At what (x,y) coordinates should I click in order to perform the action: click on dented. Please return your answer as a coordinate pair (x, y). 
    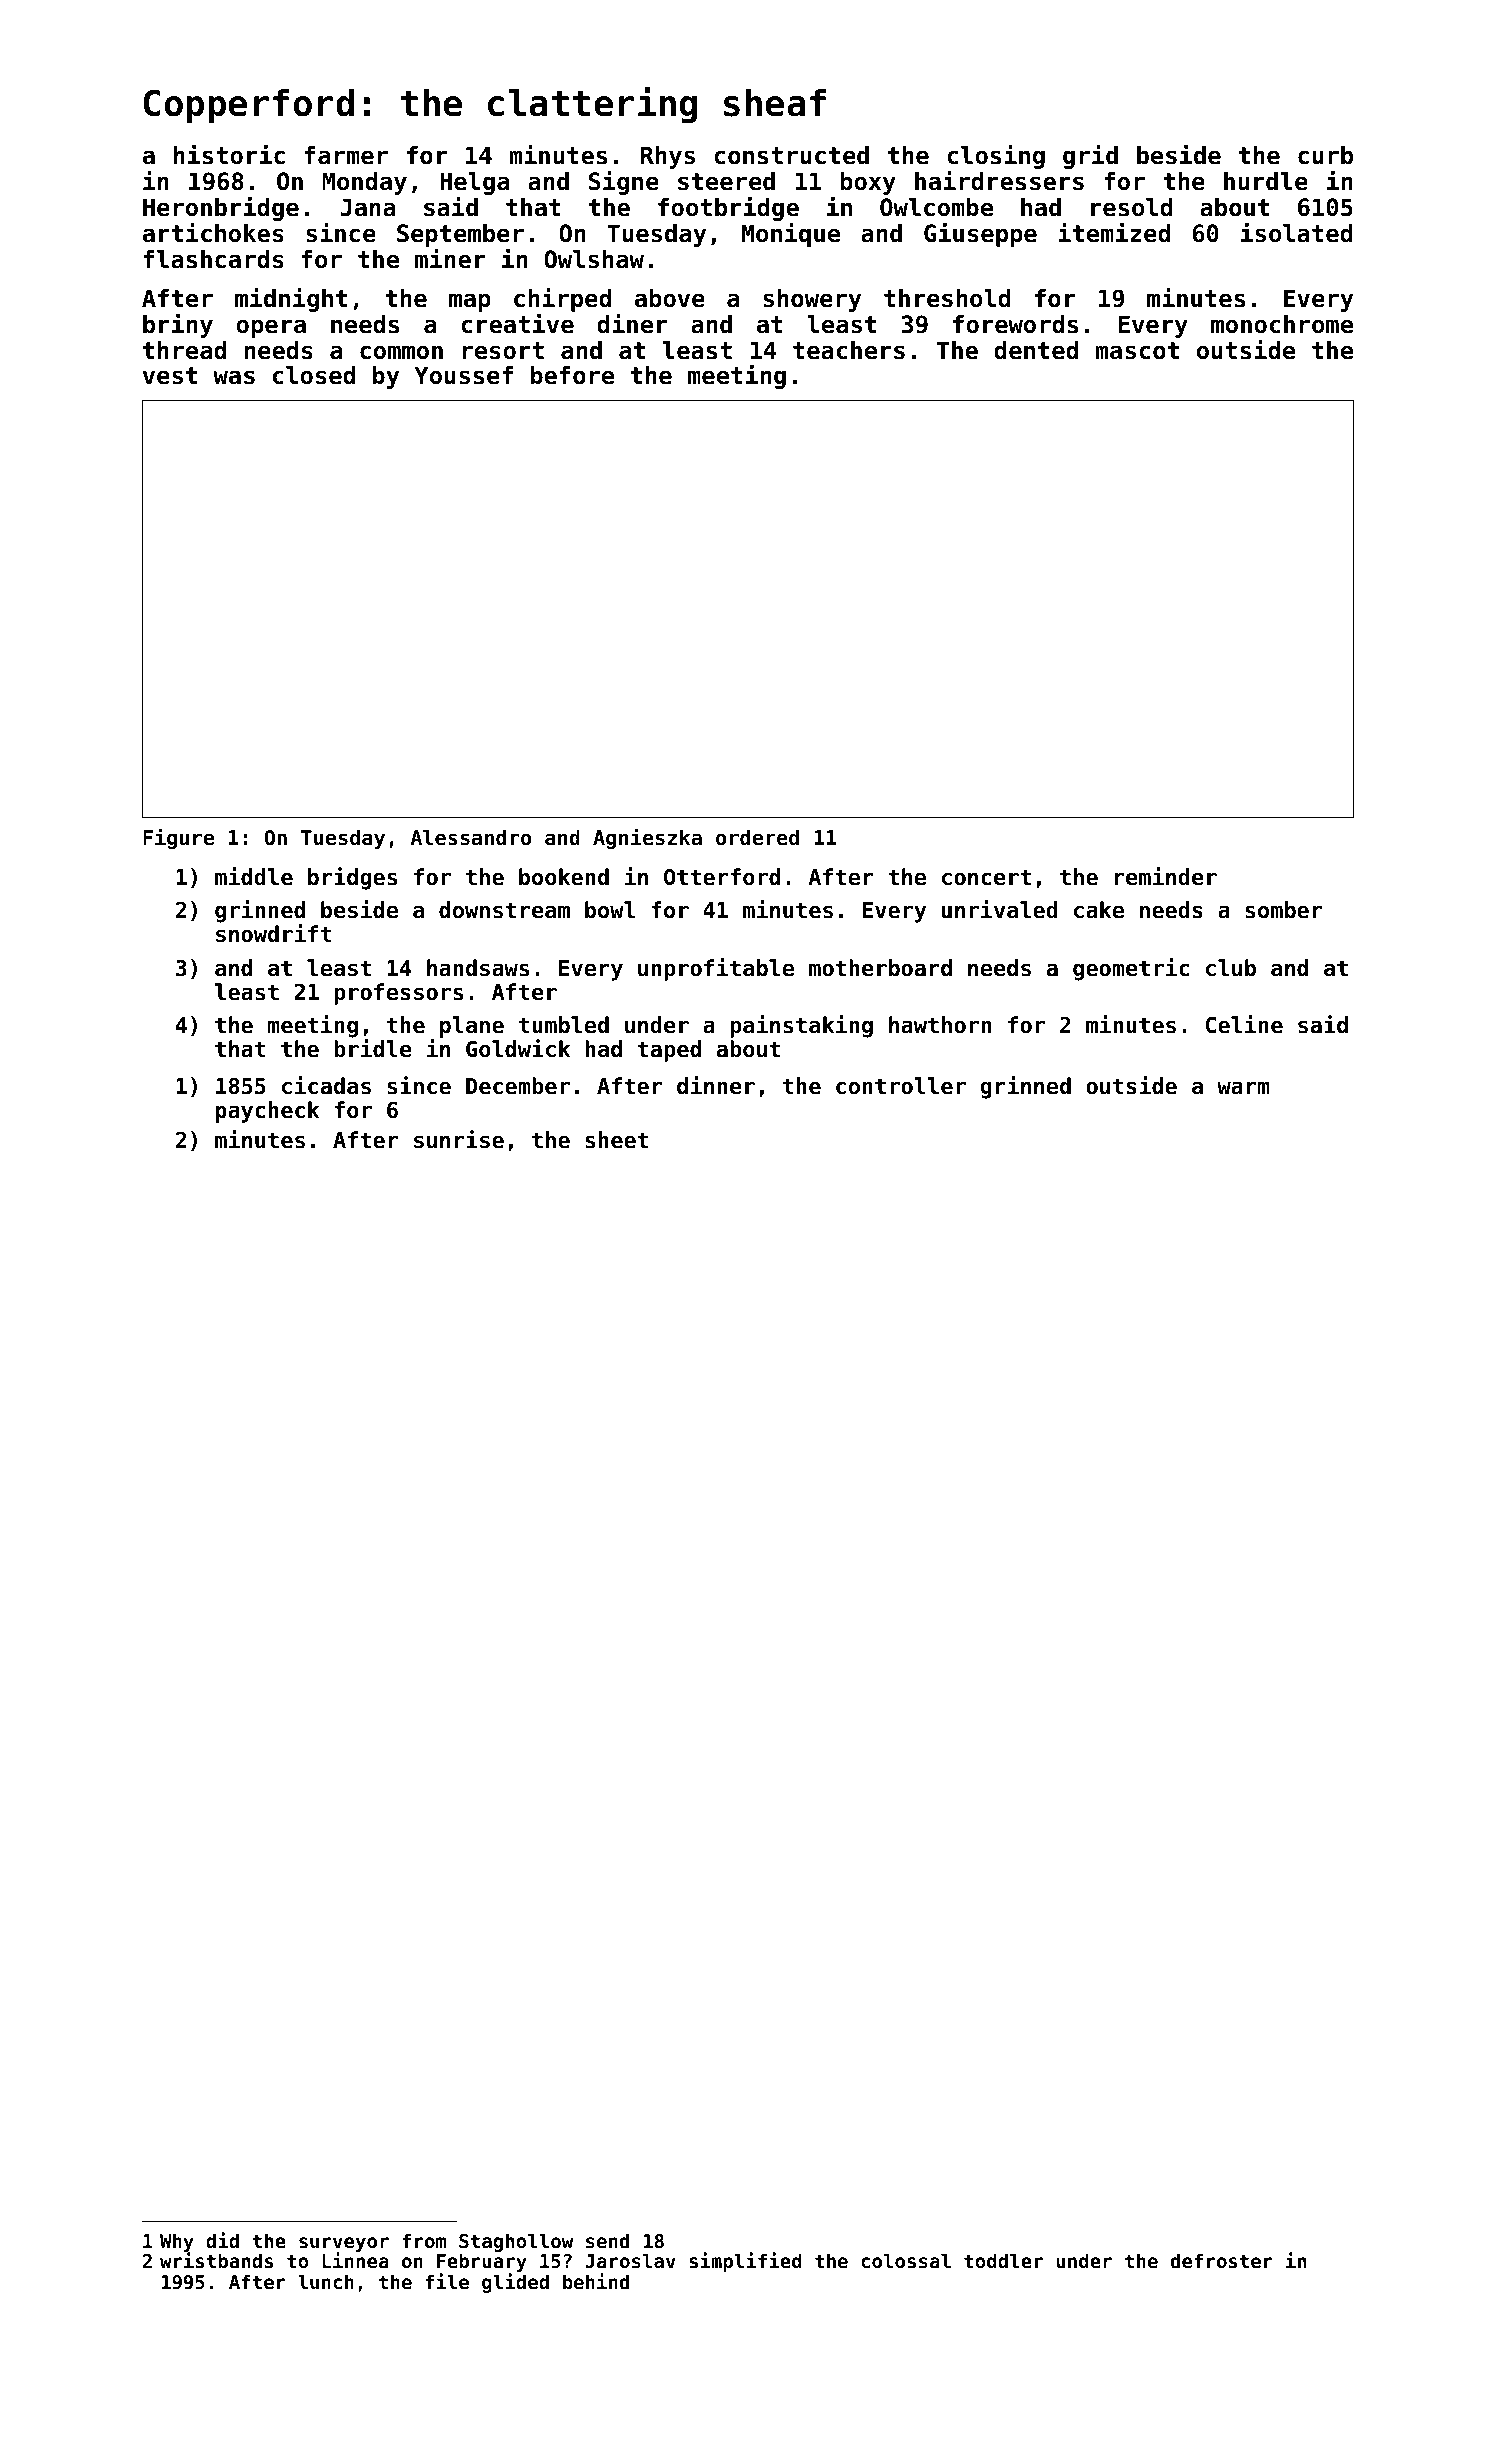
    Looking at the image, I should click on (1036, 350).
